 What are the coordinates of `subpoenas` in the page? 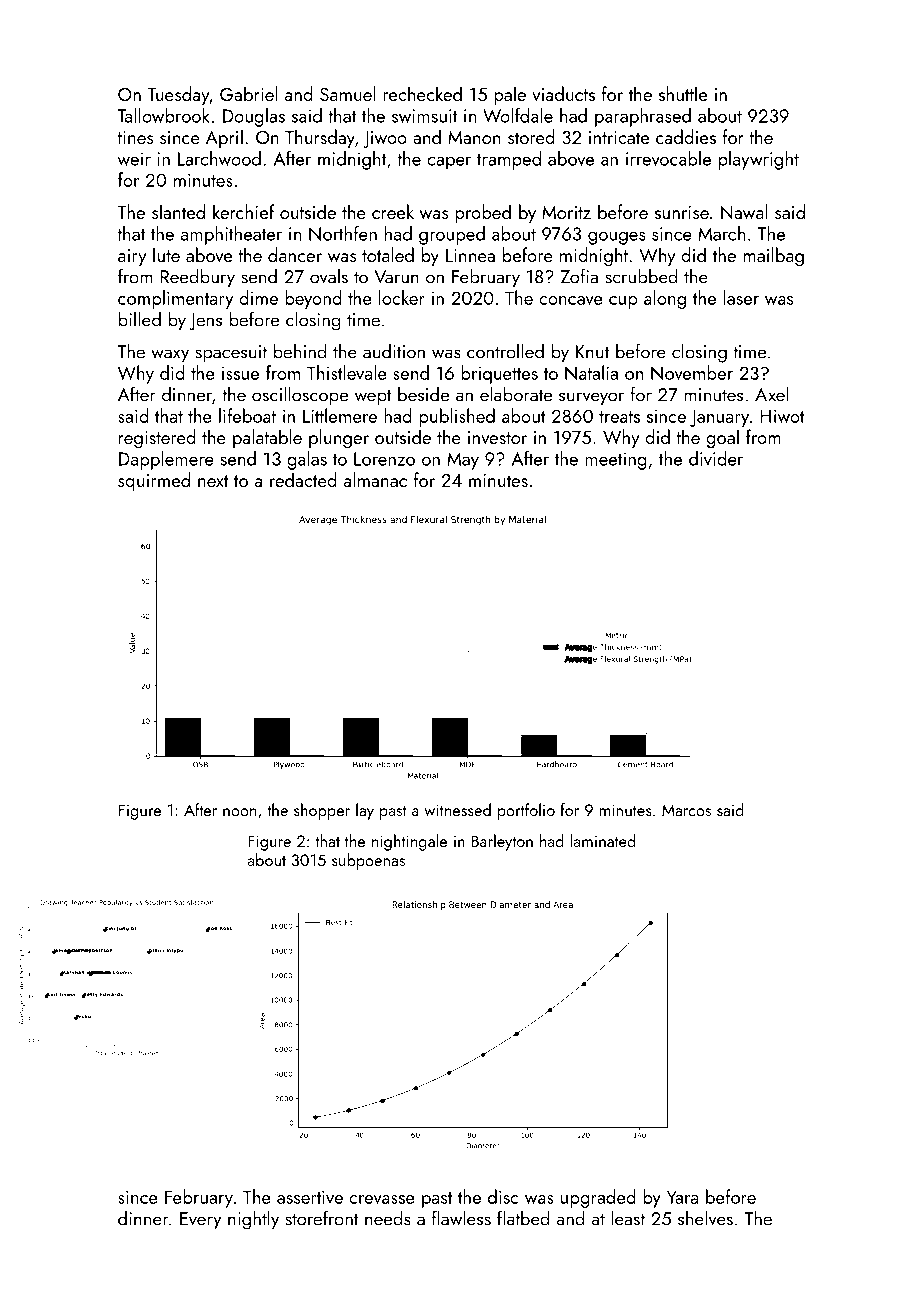 It's located at (368, 861).
